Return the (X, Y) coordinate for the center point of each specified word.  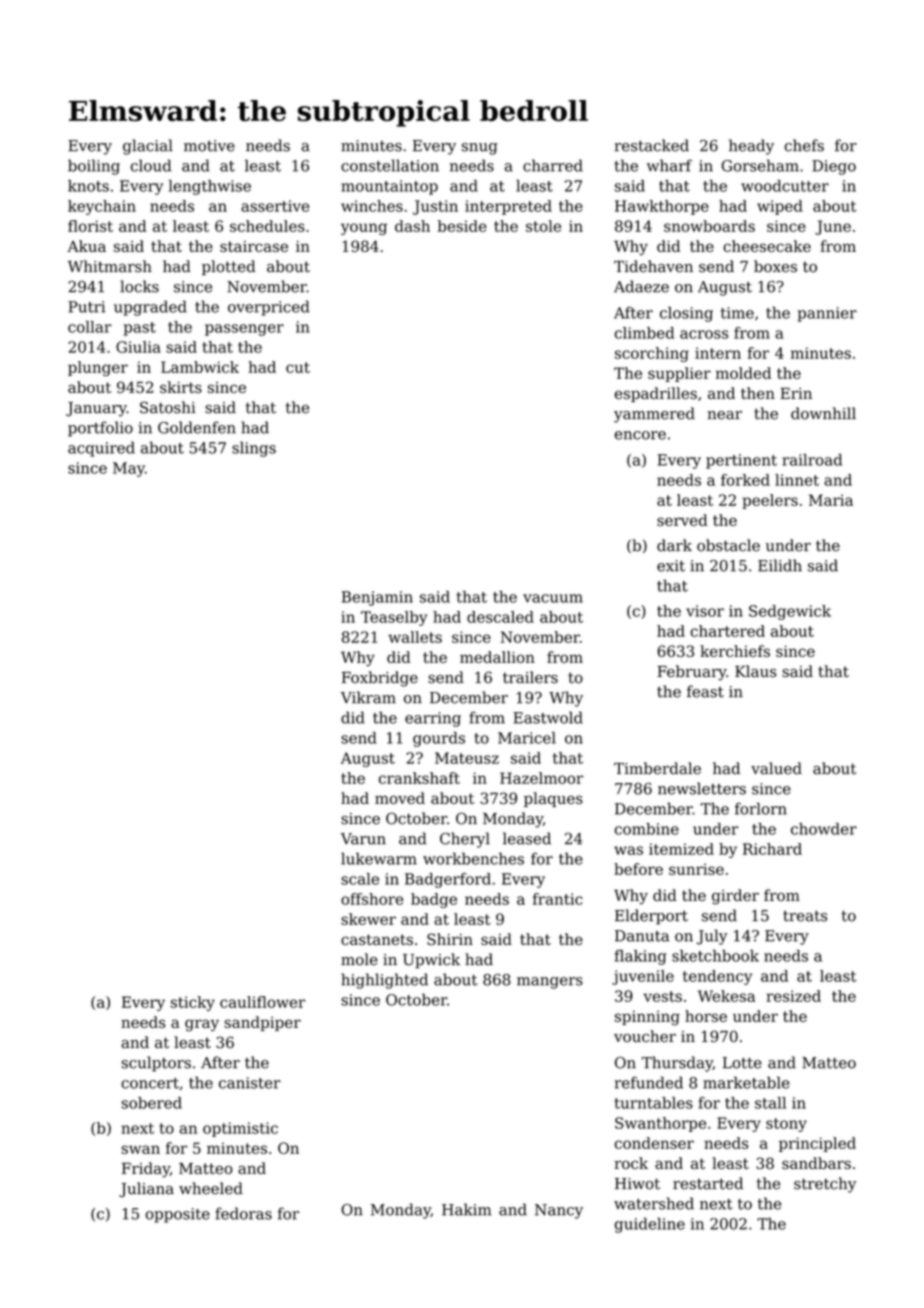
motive (209, 146)
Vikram (368, 697)
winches (372, 206)
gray (202, 1025)
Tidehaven (653, 266)
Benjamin (377, 598)
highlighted (384, 981)
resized (793, 996)
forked (745, 480)
